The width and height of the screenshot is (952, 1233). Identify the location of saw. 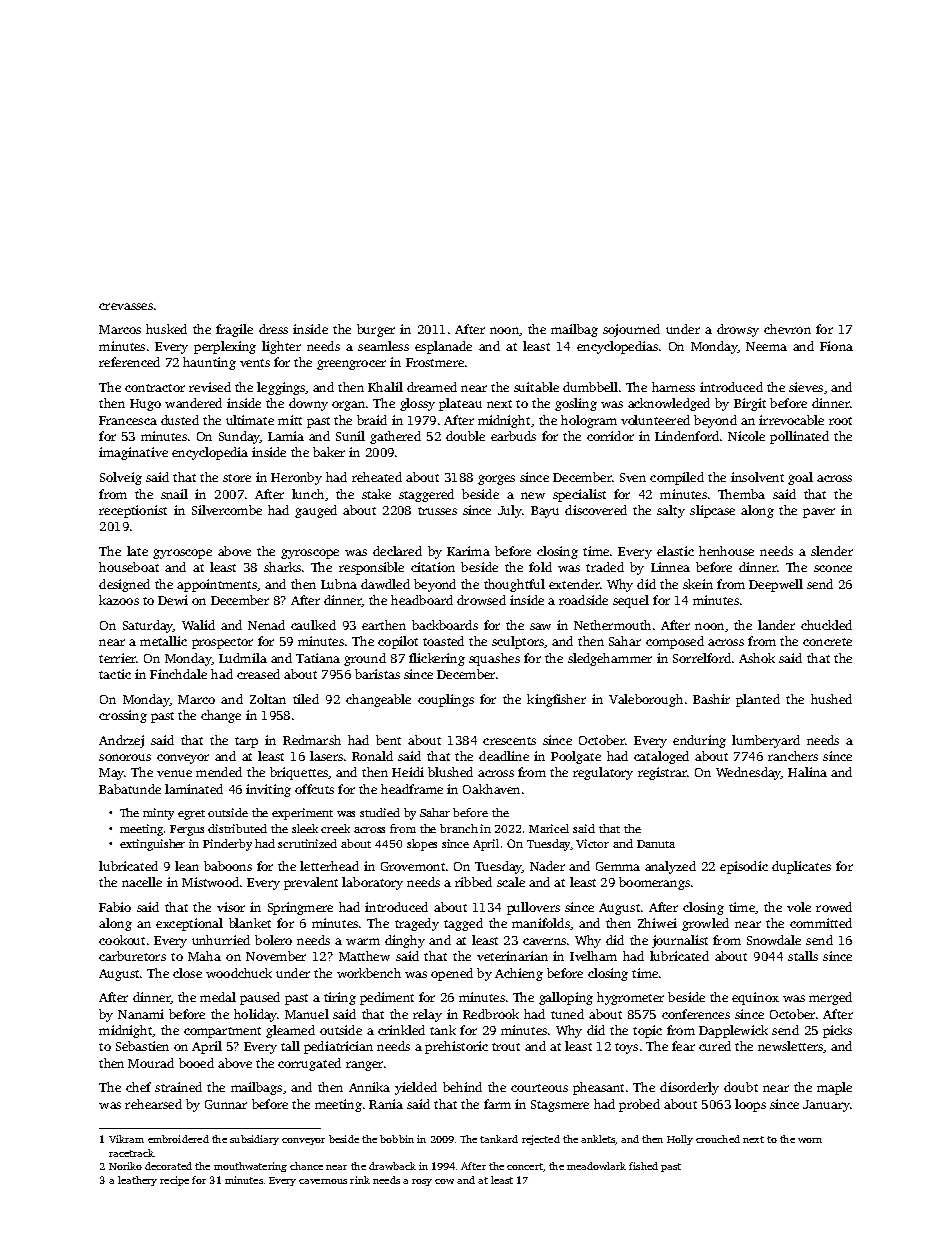
(540, 626).
